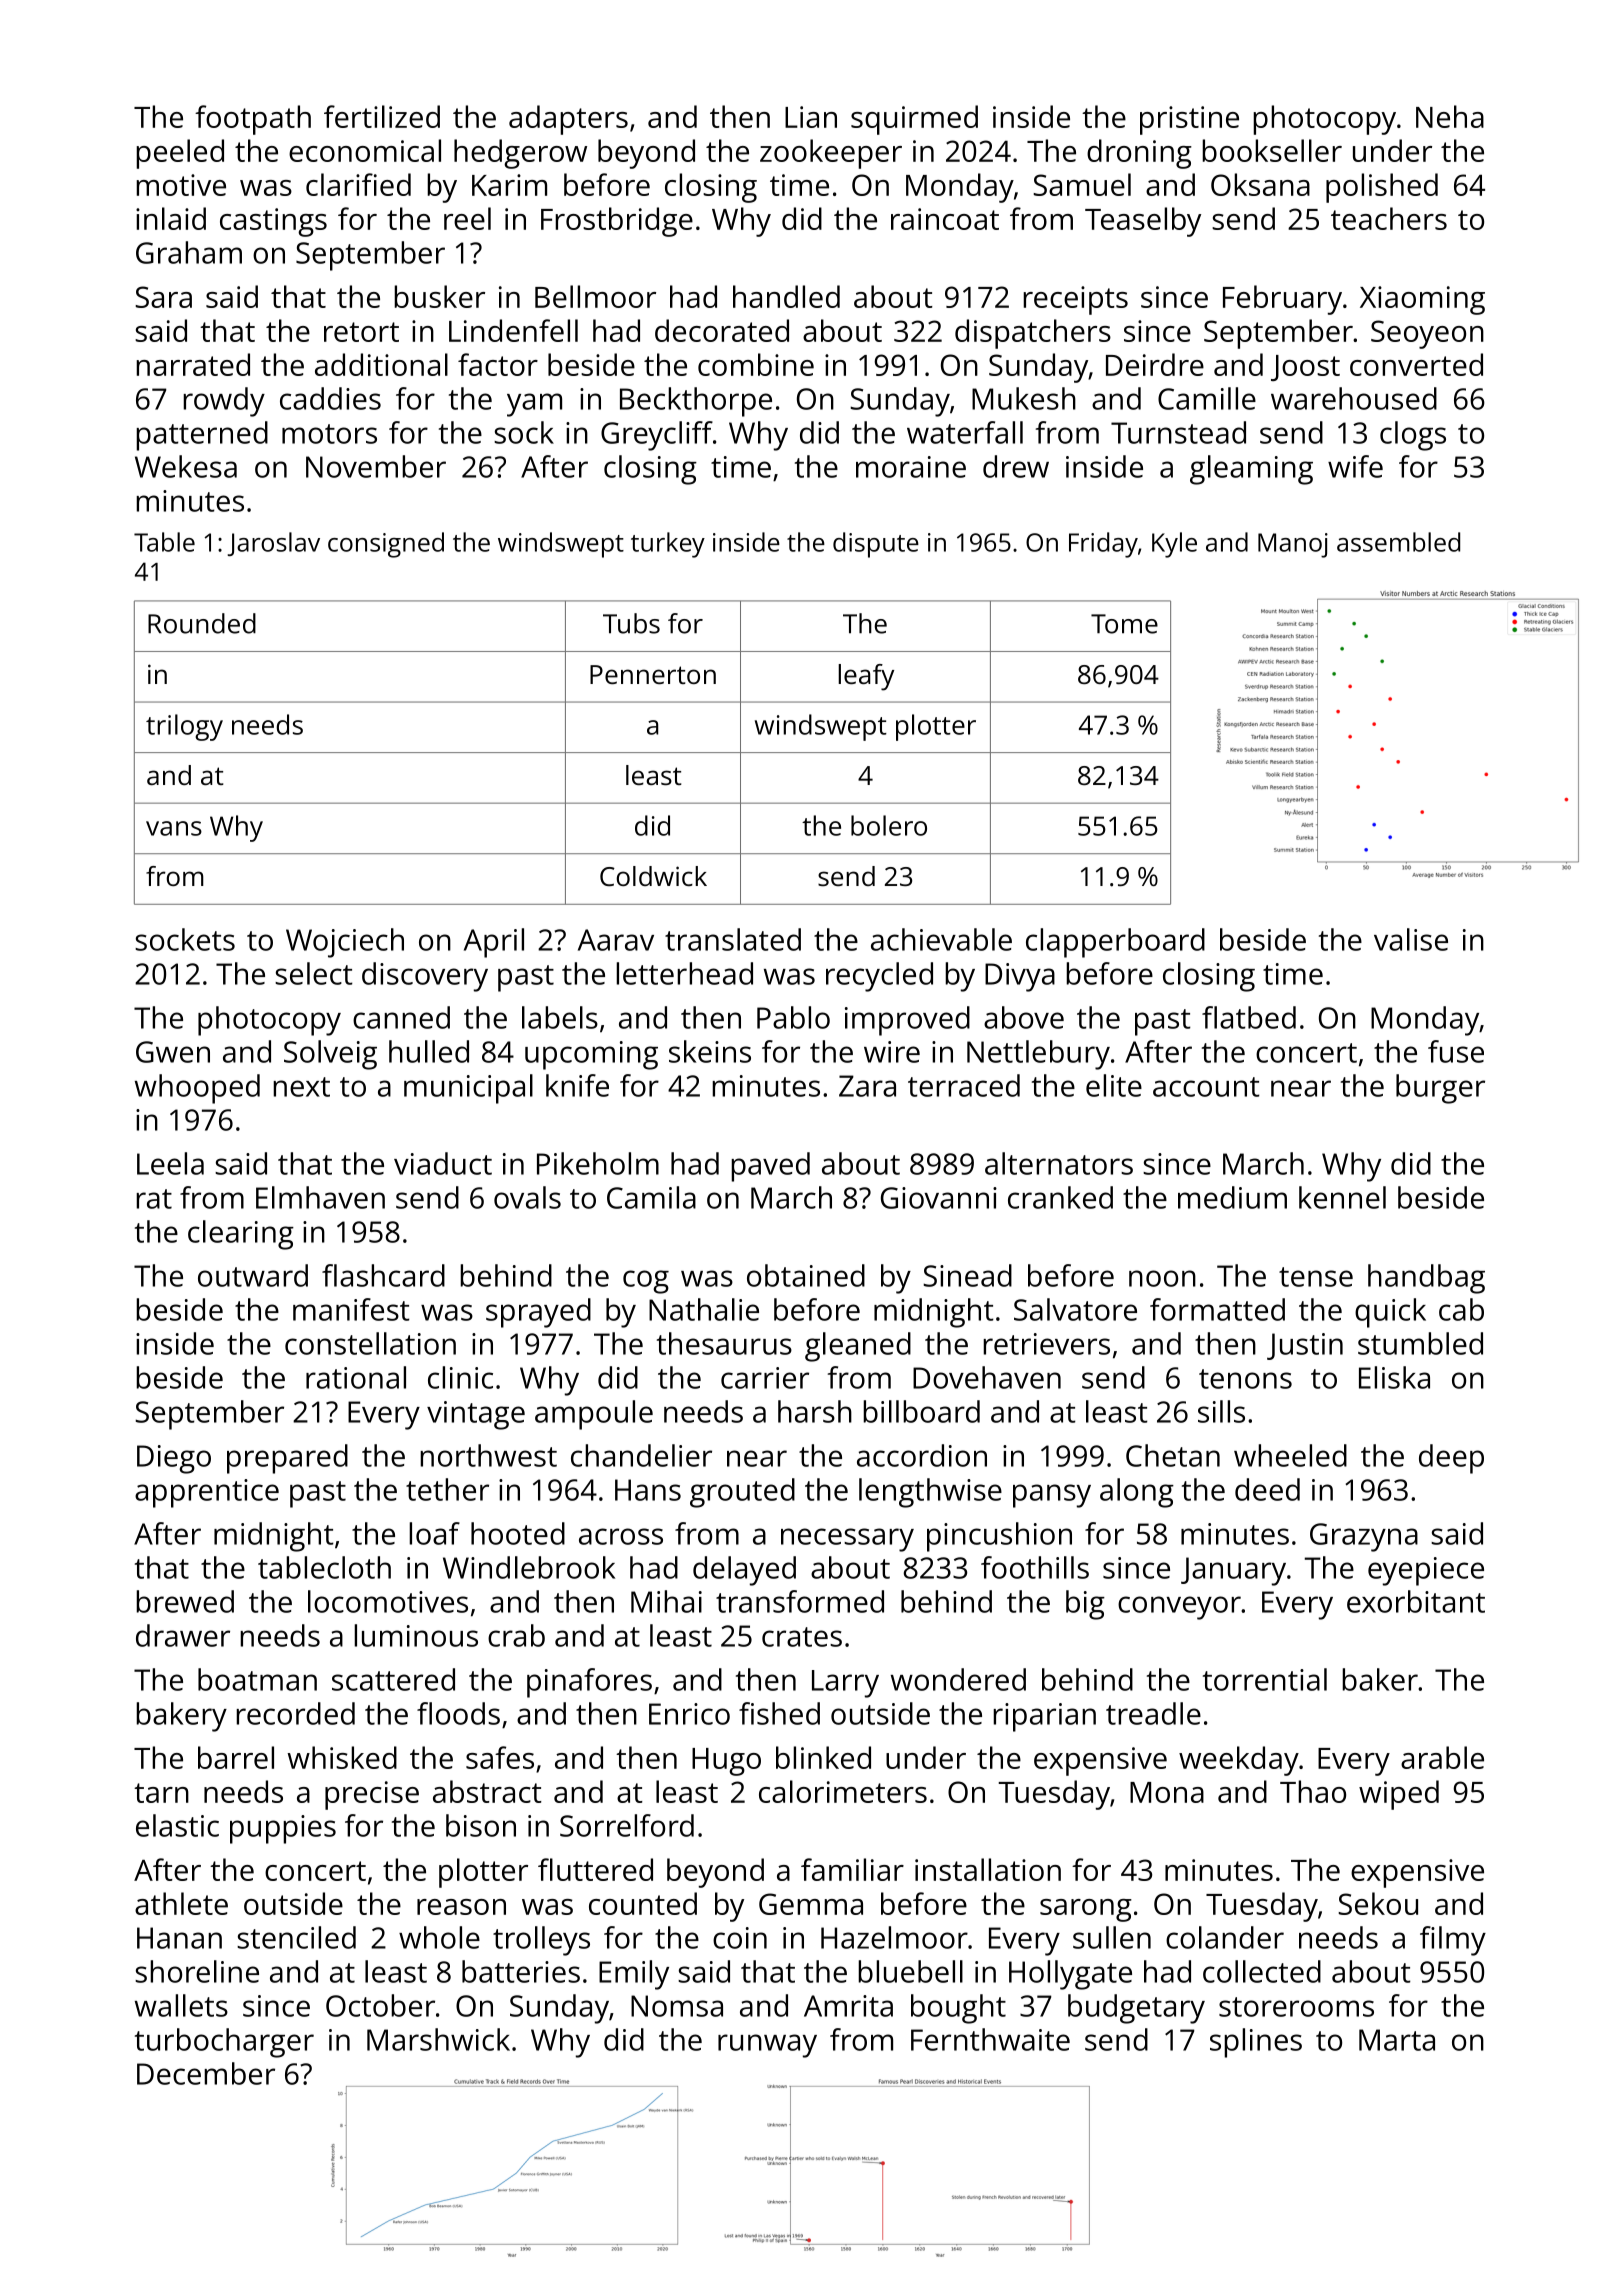  What do you see at coordinates (1189, 120) in the screenshot?
I see `pristine` at bounding box center [1189, 120].
